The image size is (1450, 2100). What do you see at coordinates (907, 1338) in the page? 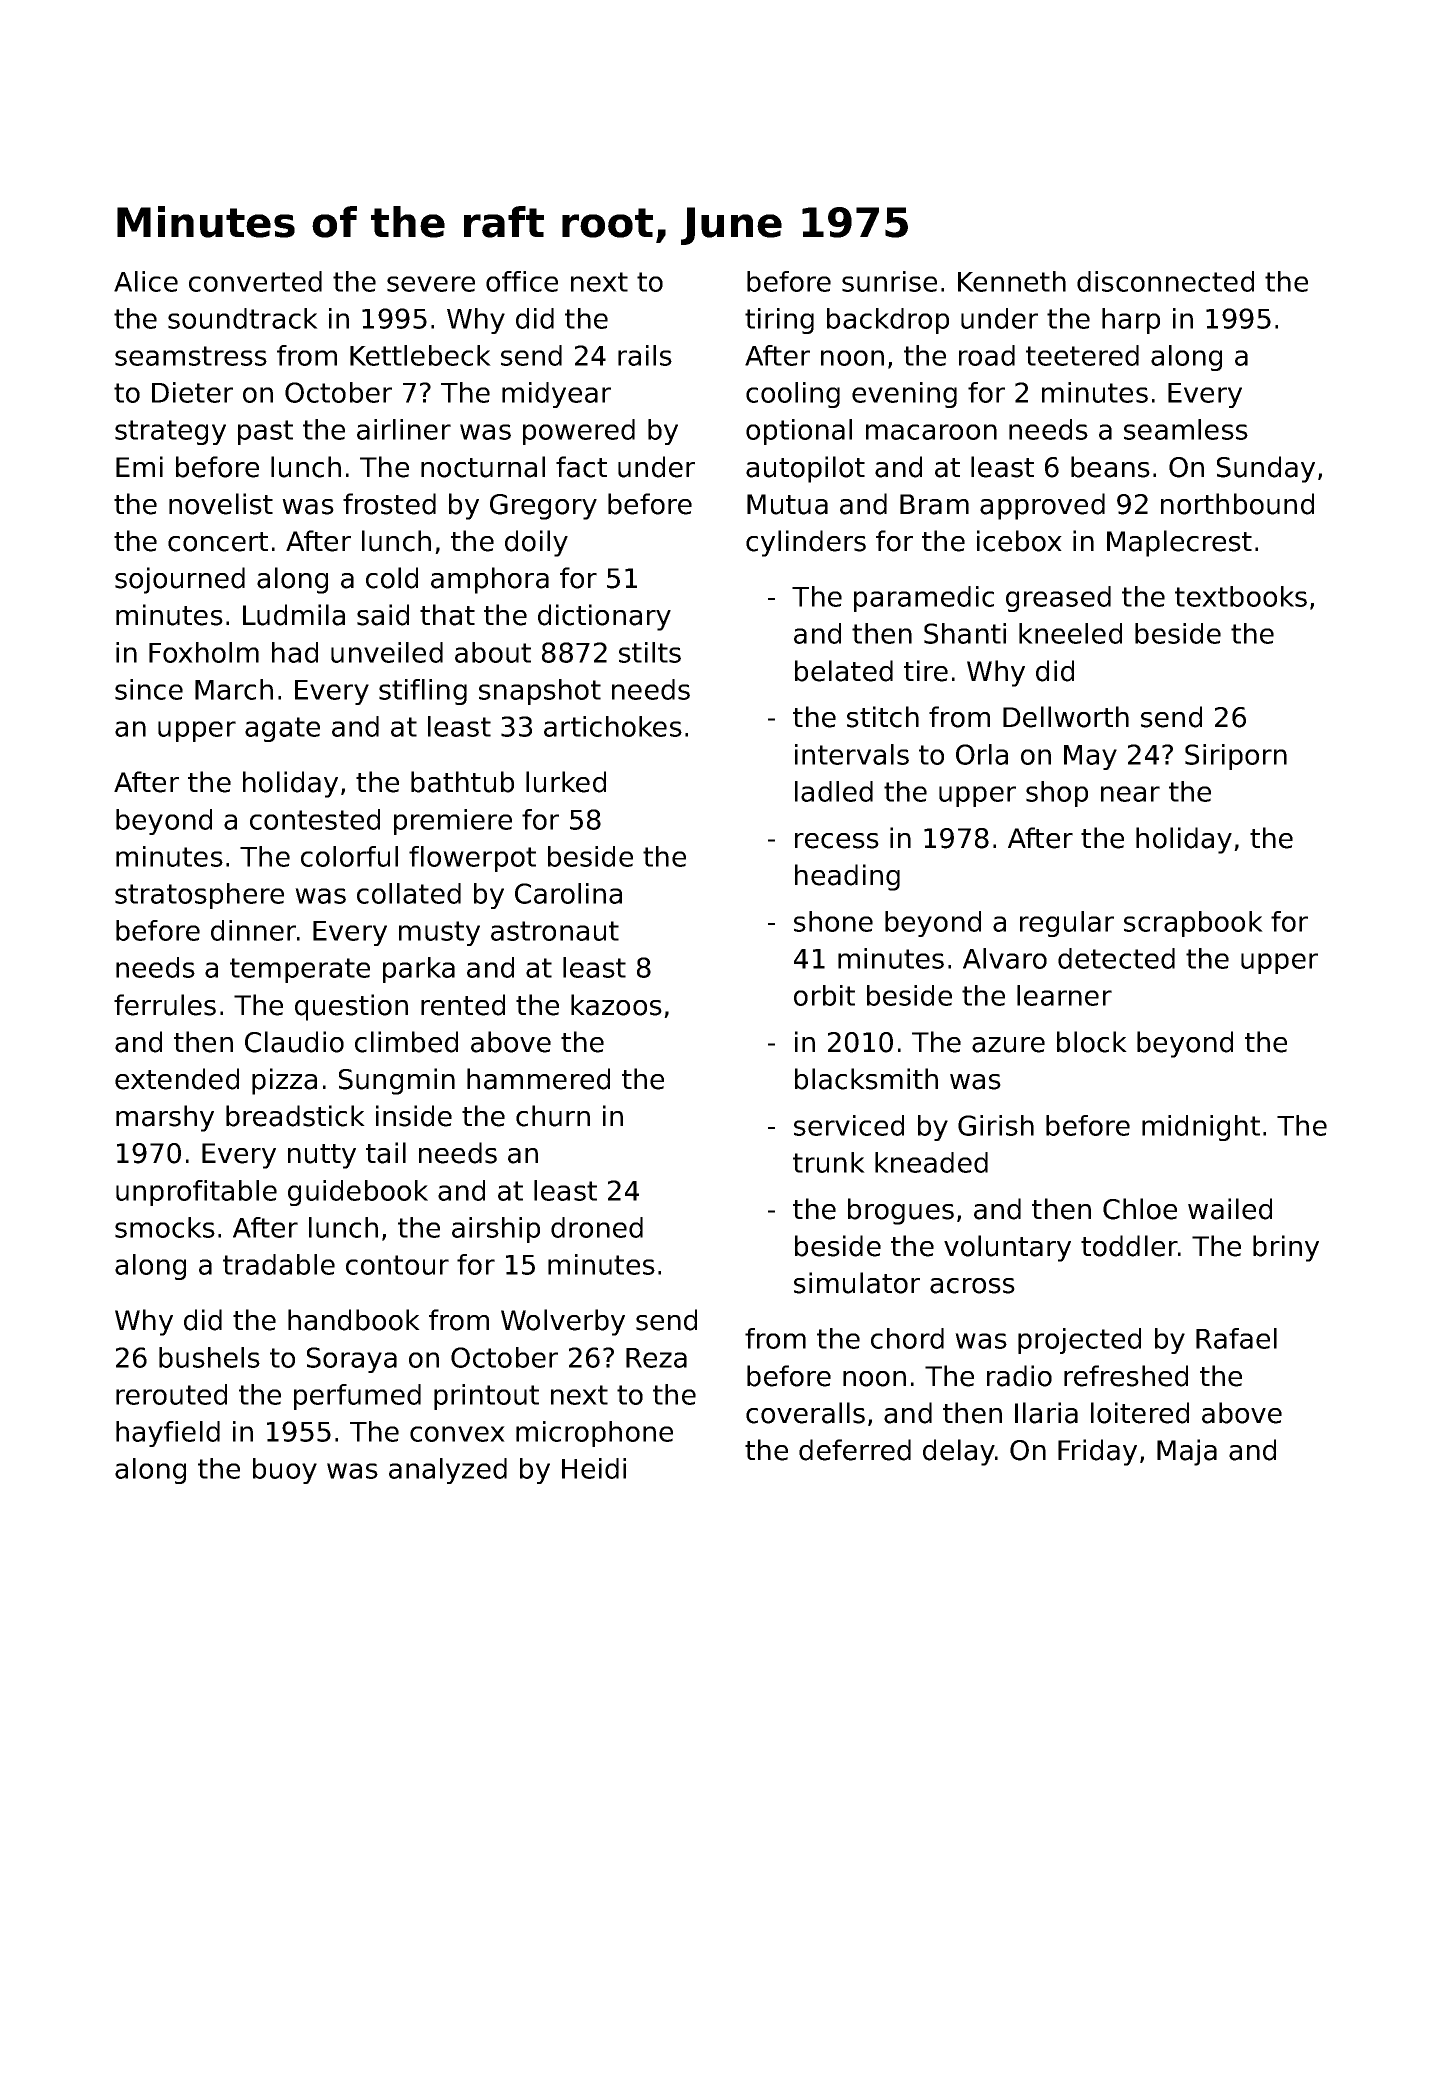
I see `chord` at bounding box center [907, 1338].
